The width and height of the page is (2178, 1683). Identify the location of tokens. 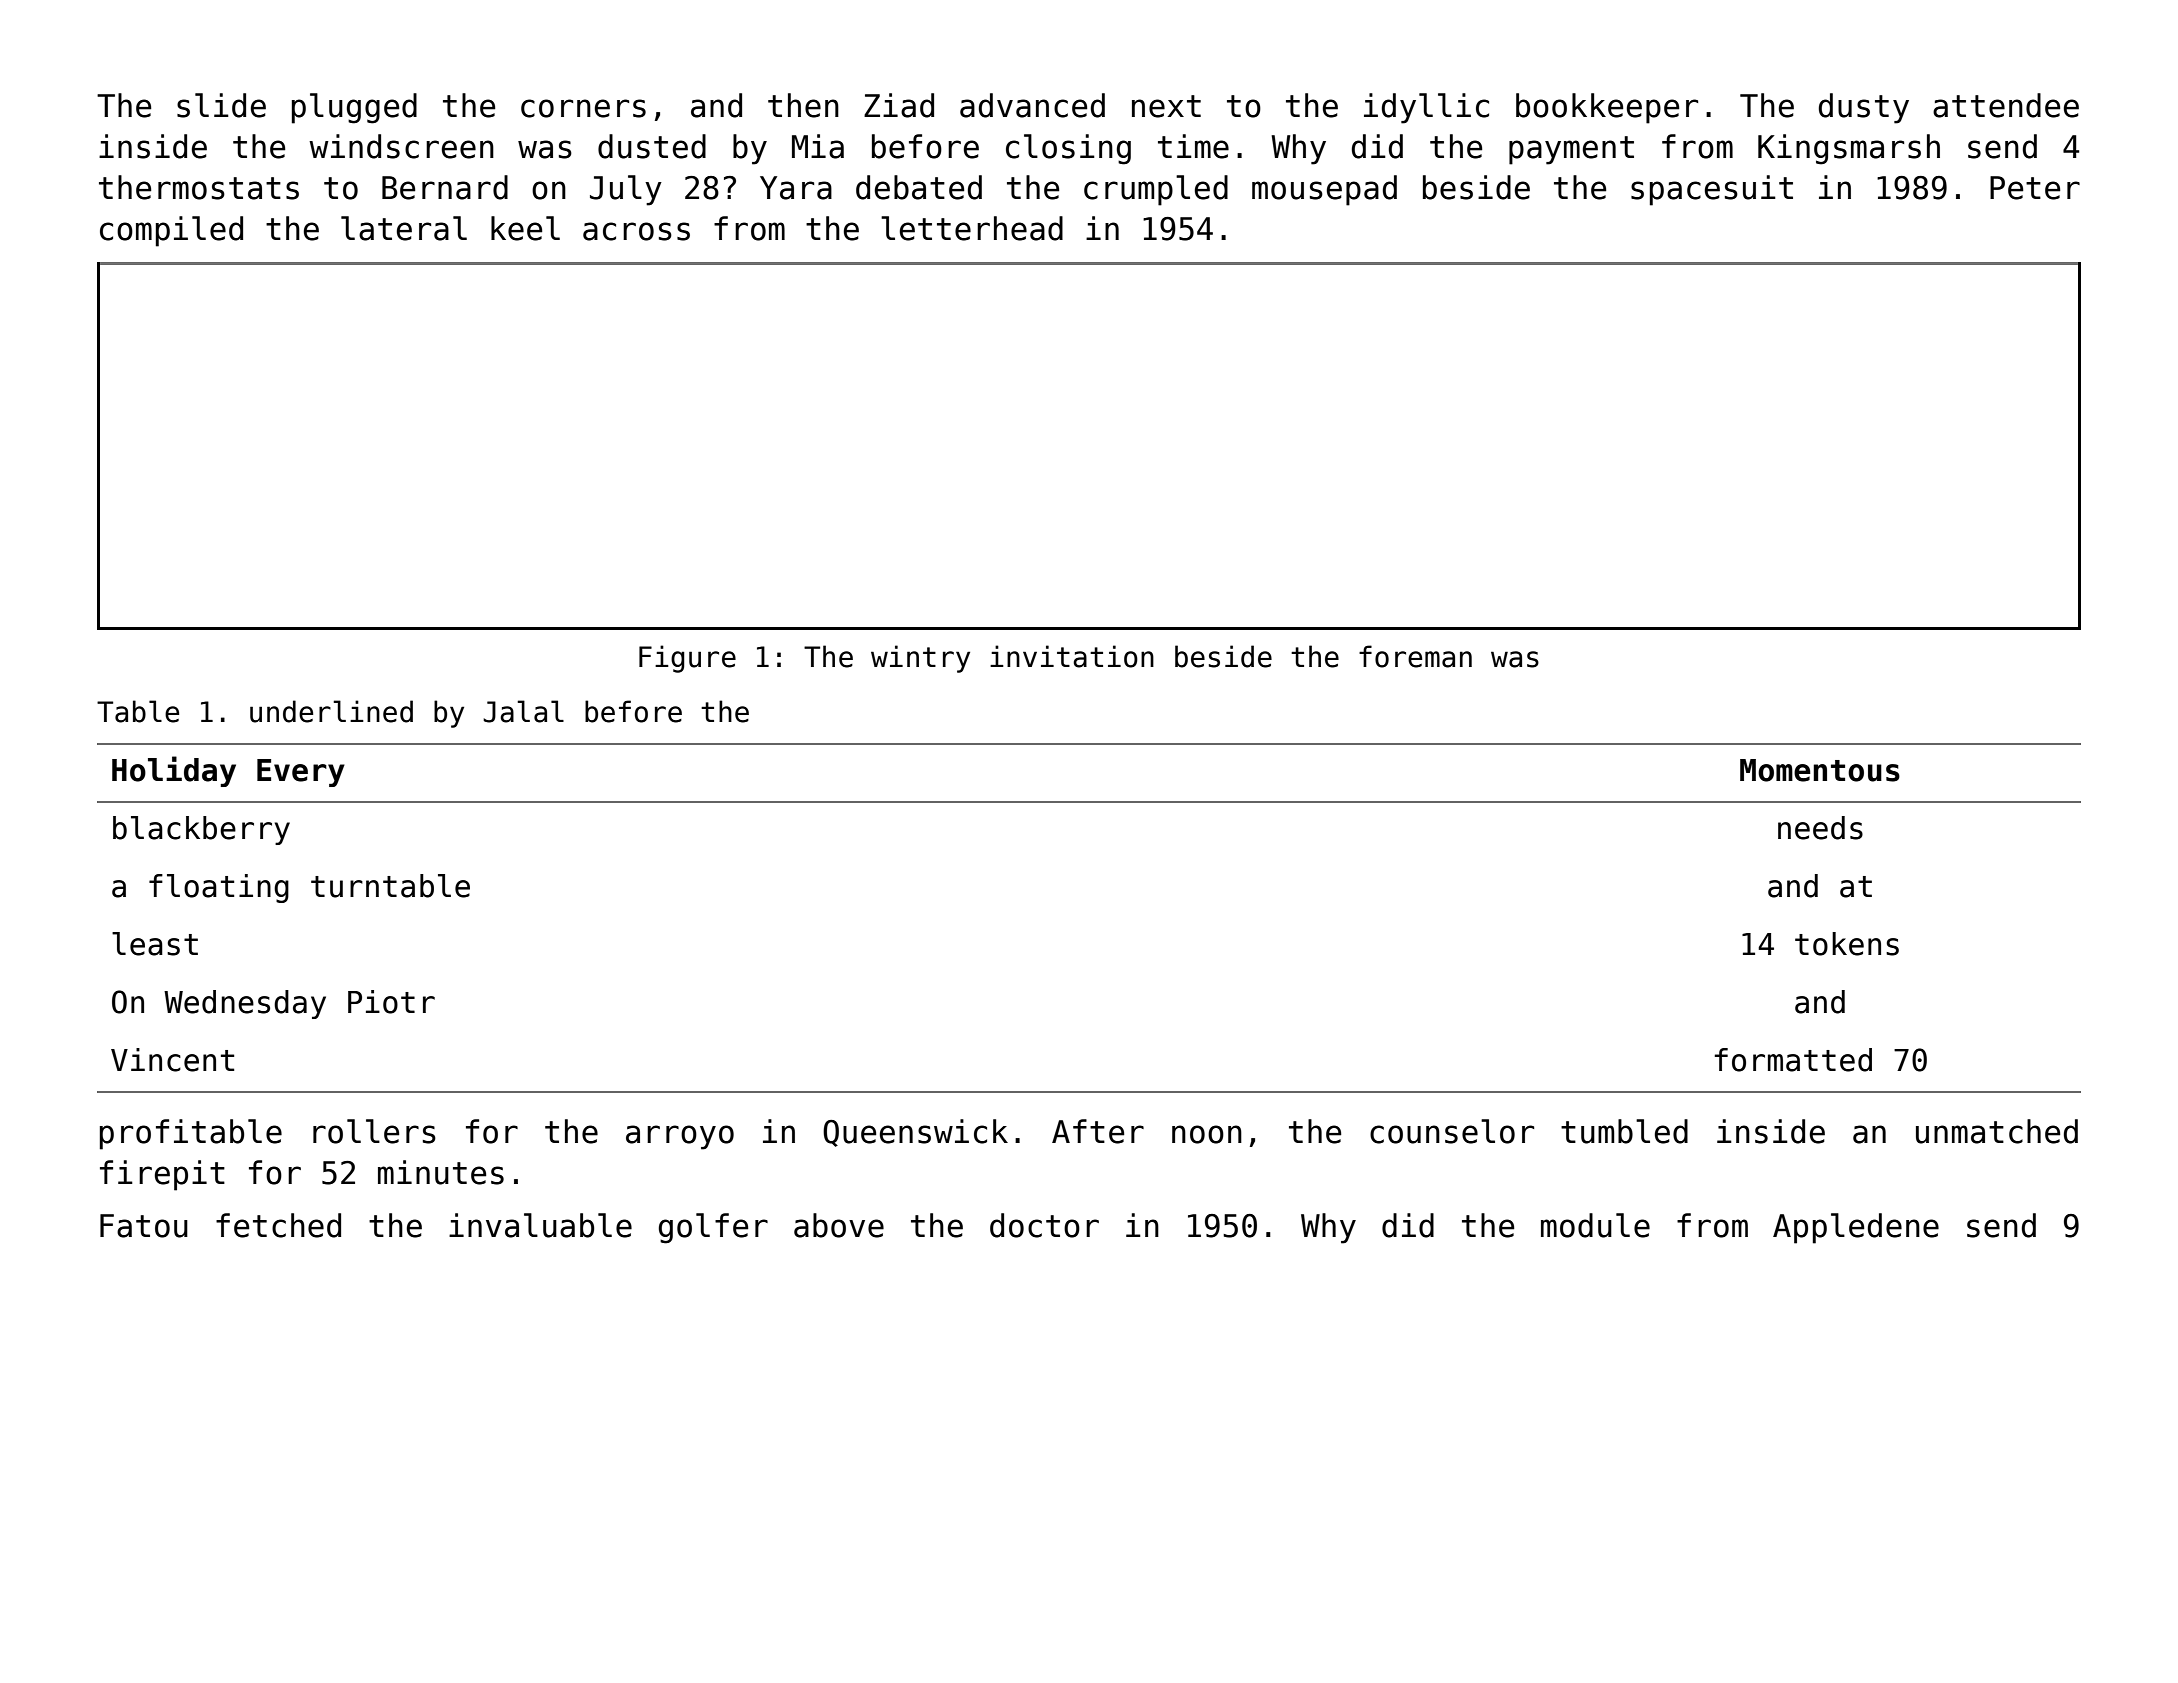
(1847, 944).
